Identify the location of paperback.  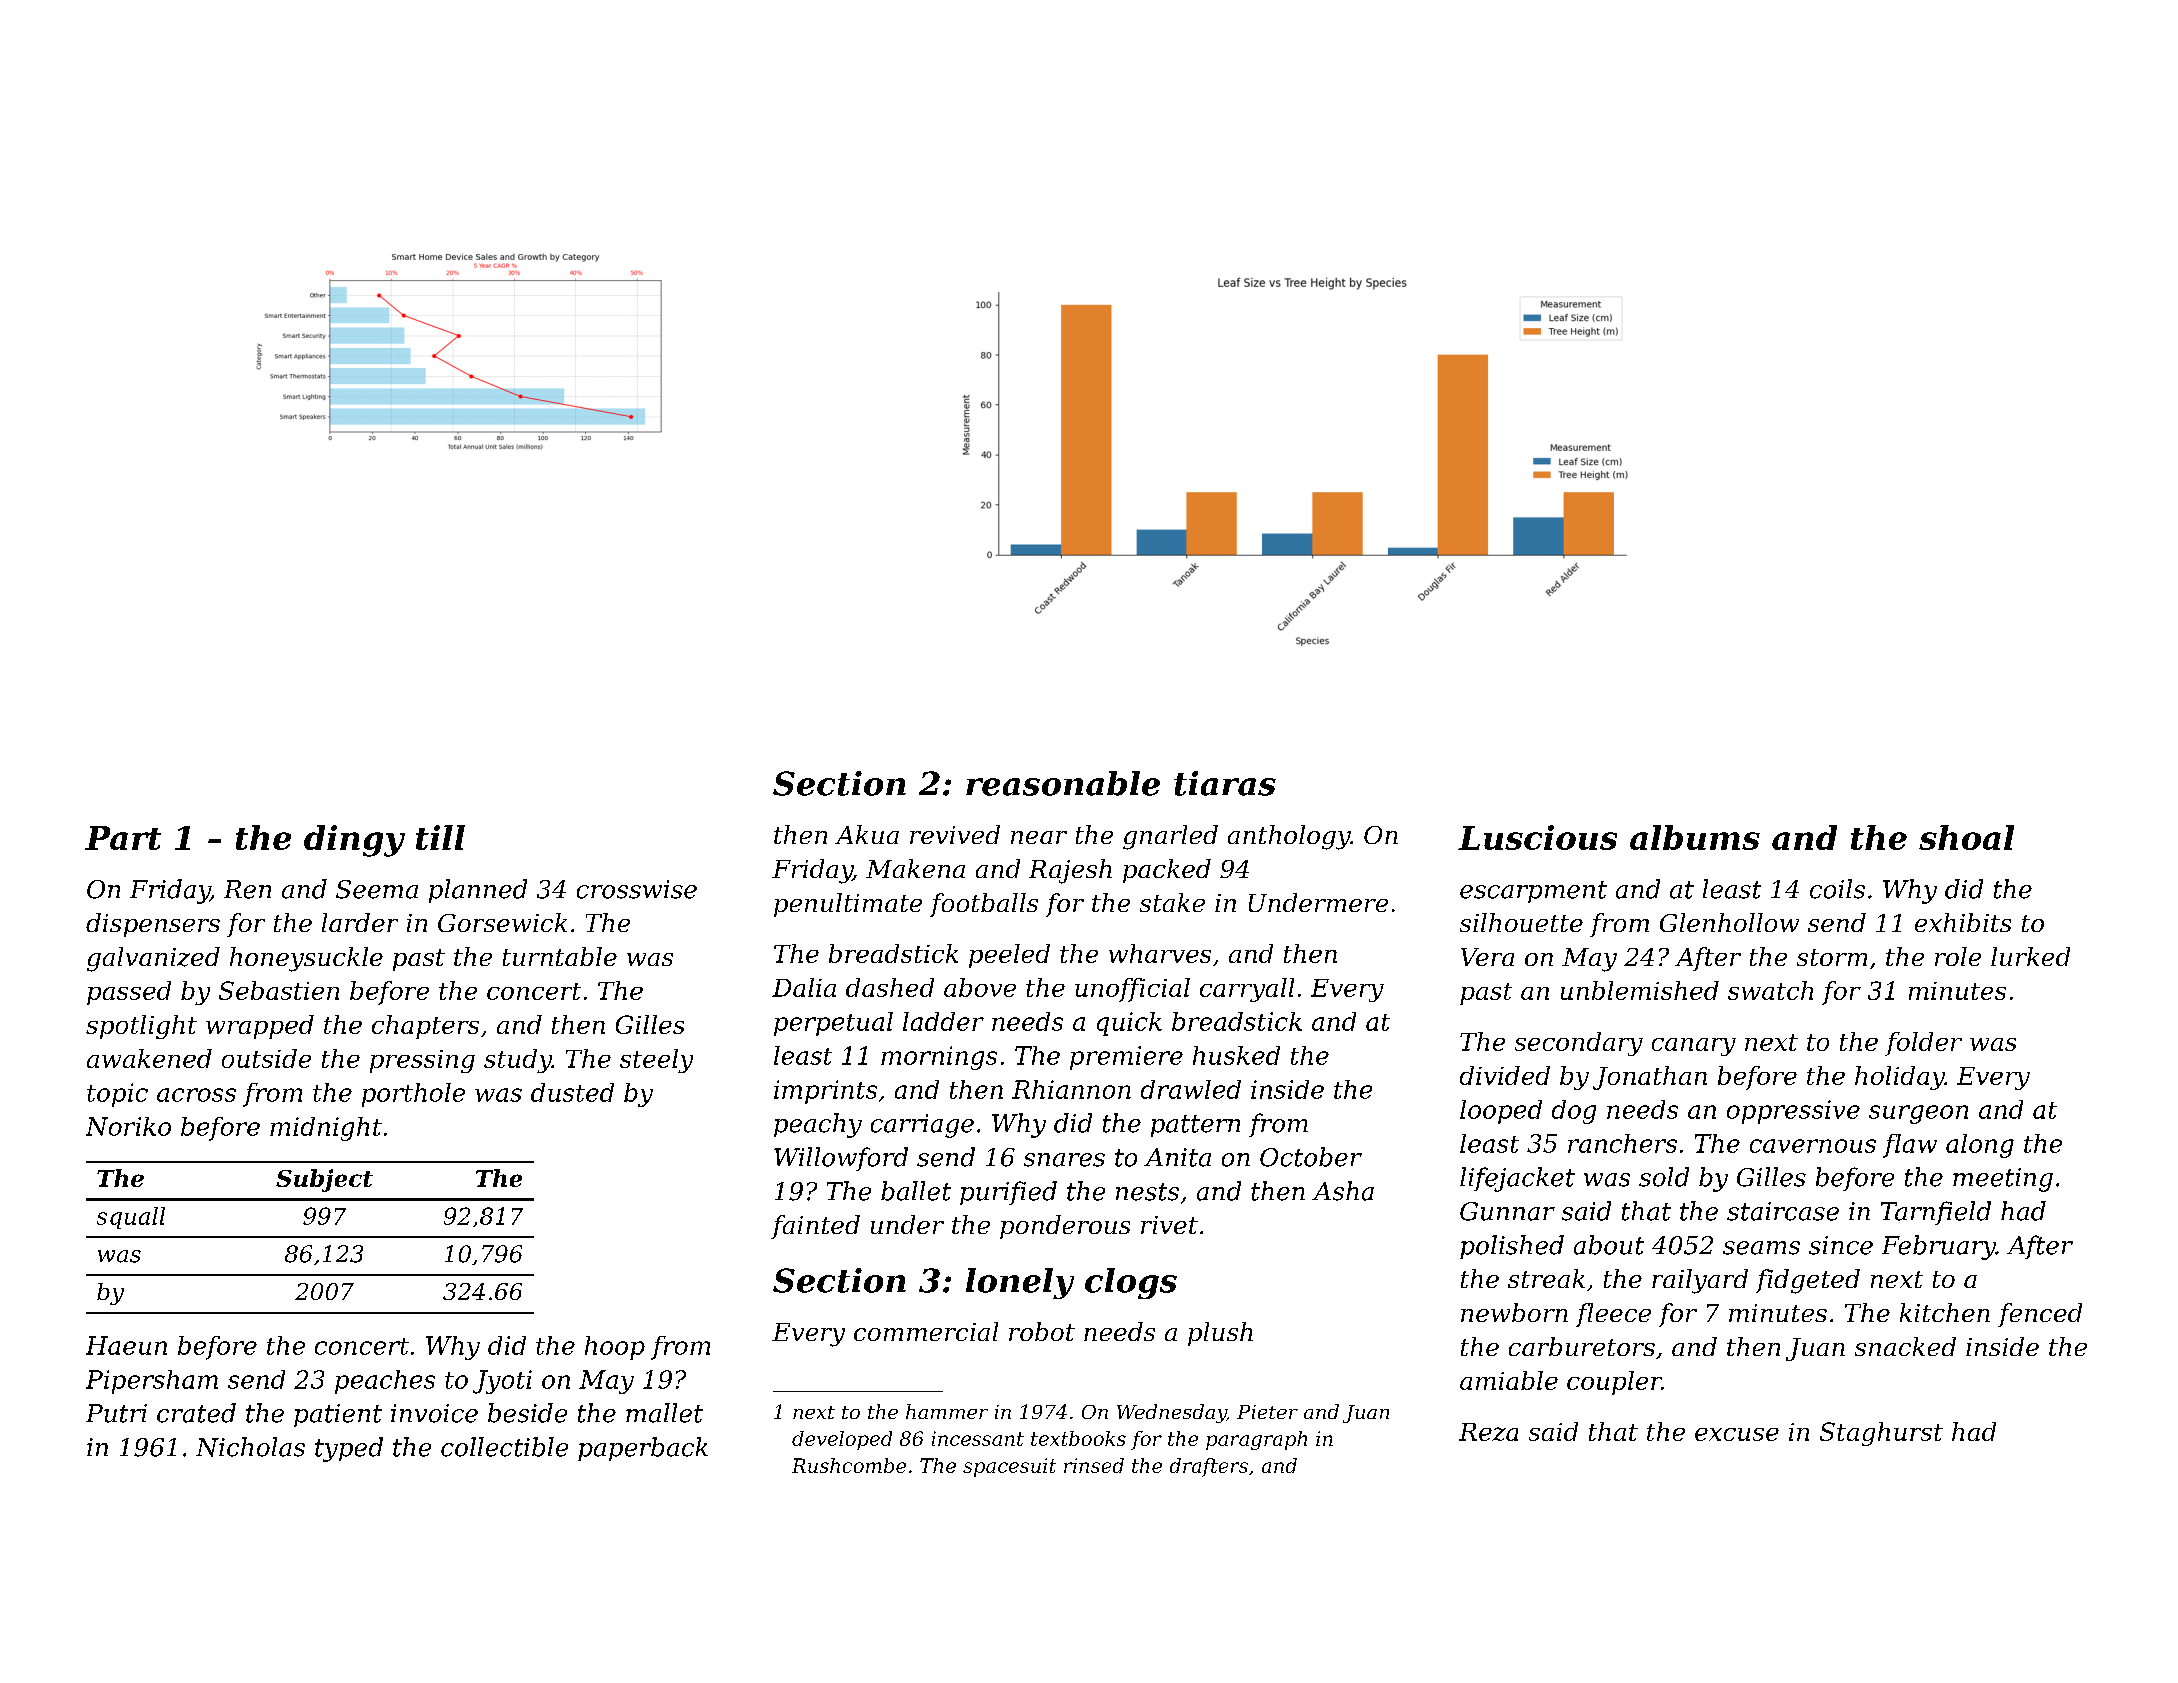
(643, 1449).
